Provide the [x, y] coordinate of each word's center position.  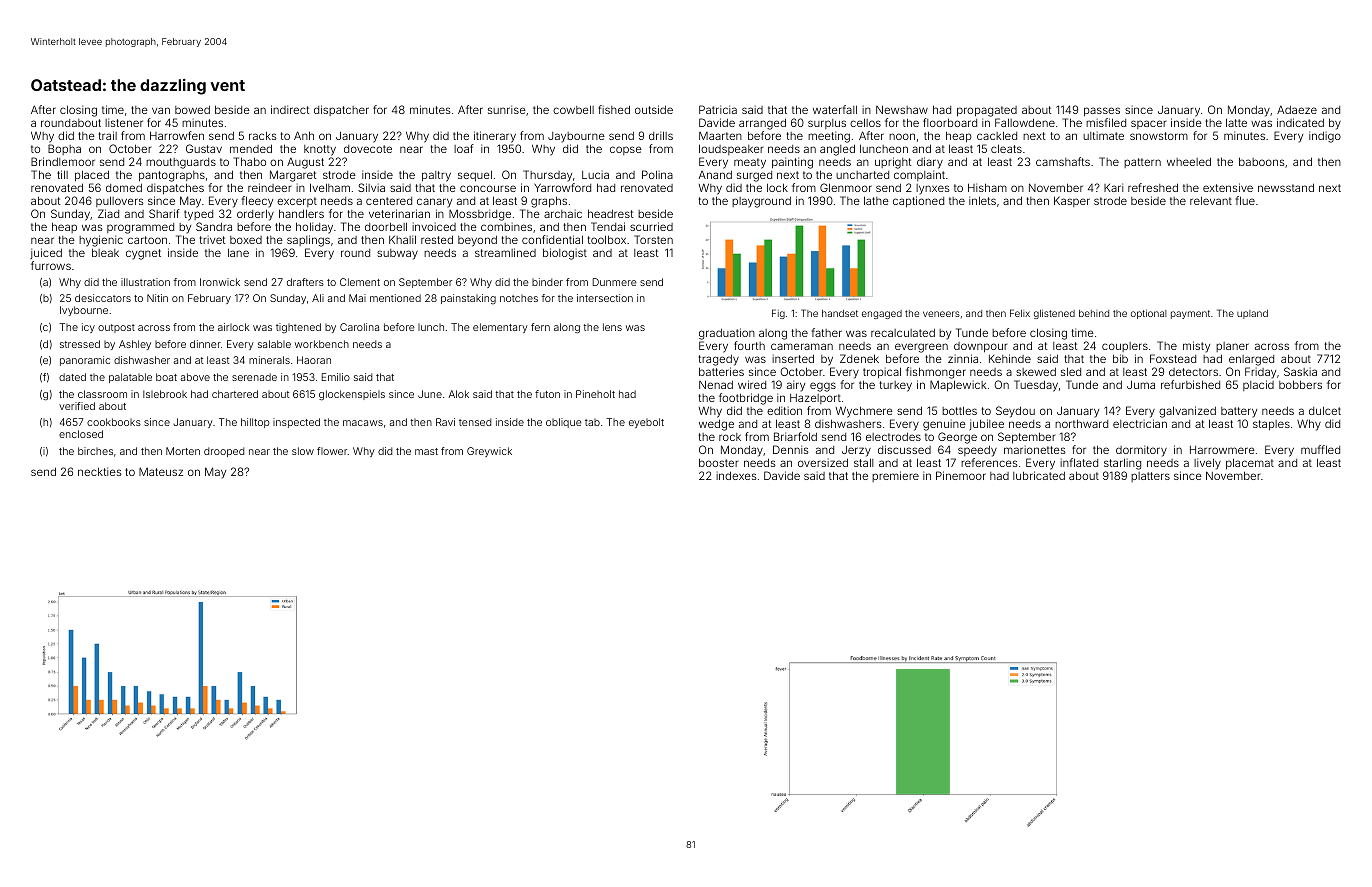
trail [107, 135]
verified [77, 406]
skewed [1036, 372]
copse [626, 150]
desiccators [103, 298]
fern [540, 327]
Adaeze [1297, 110]
